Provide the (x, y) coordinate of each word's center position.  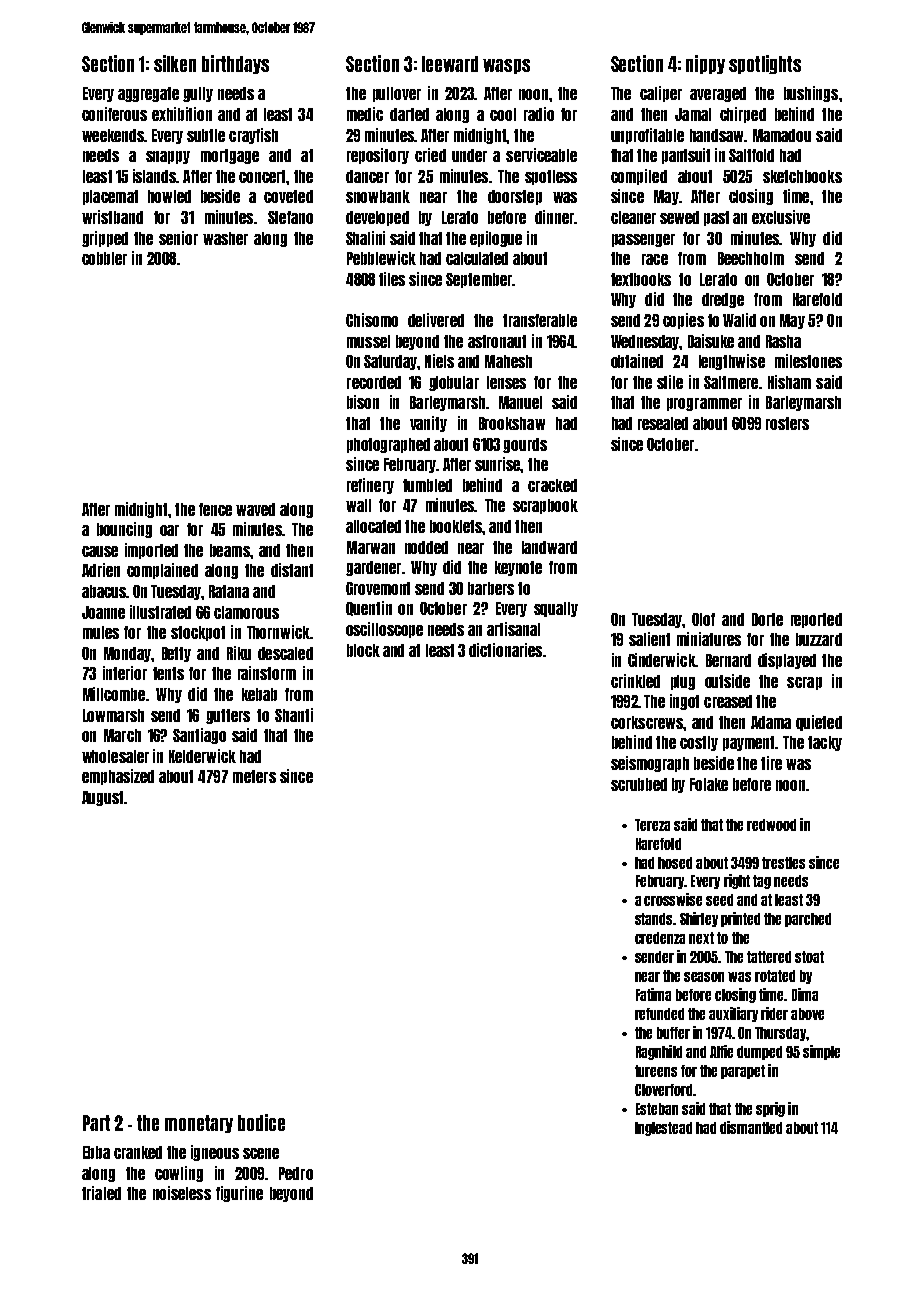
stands (653, 919)
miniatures (709, 639)
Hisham (789, 382)
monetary (199, 1124)
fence (215, 509)
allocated (373, 526)
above (807, 1014)
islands (154, 176)
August (102, 798)
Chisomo (372, 320)
